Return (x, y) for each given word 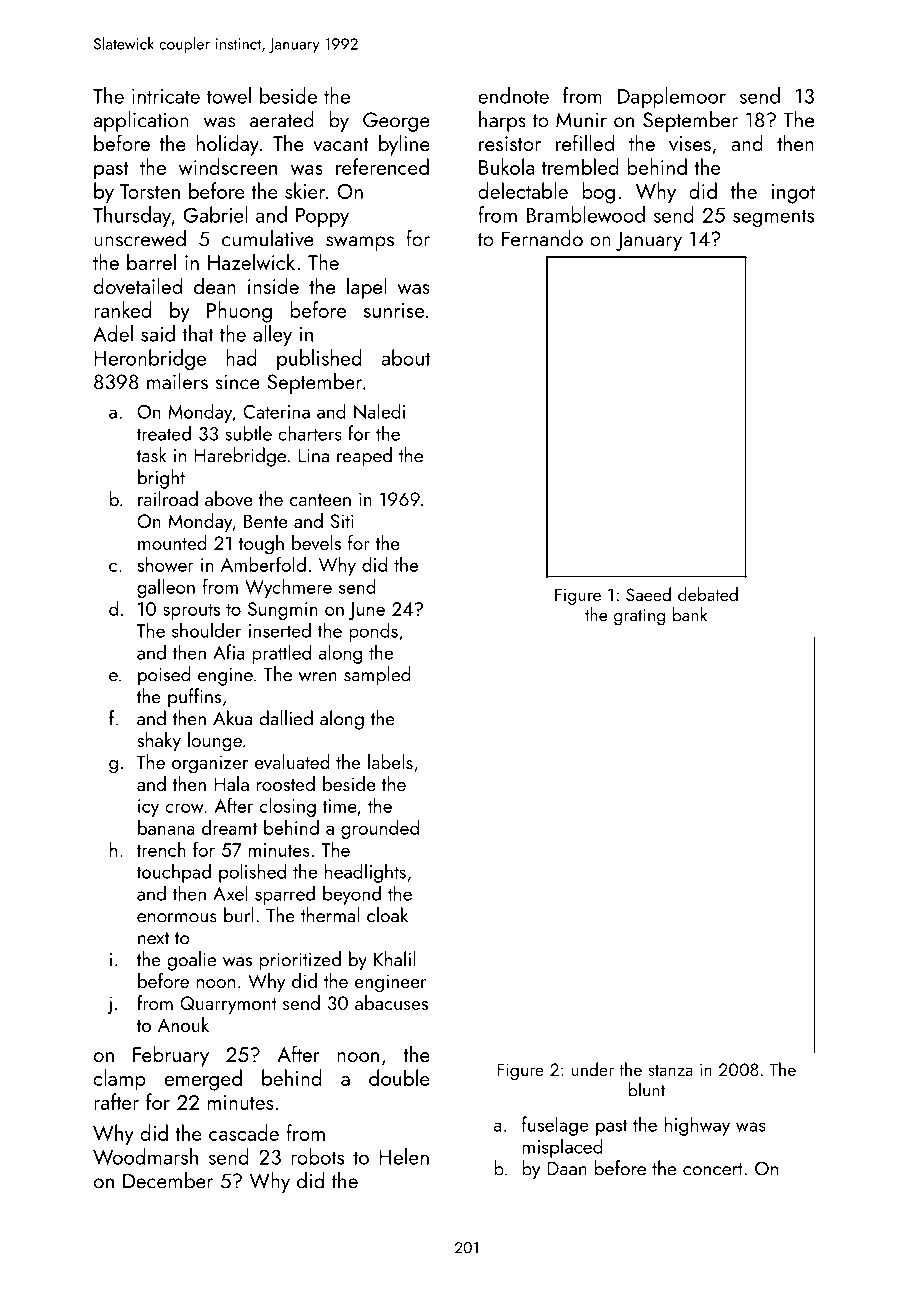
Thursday (132, 216)
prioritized (300, 961)
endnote (513, 95)
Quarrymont (228, 1005)
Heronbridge (150, 360)
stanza (670, 1070)
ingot (793, 194)
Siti (342, 521)
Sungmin (283, 611)
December (168, 1180)
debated (708, 594)
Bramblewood (586, 214)
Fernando (542, 238)
